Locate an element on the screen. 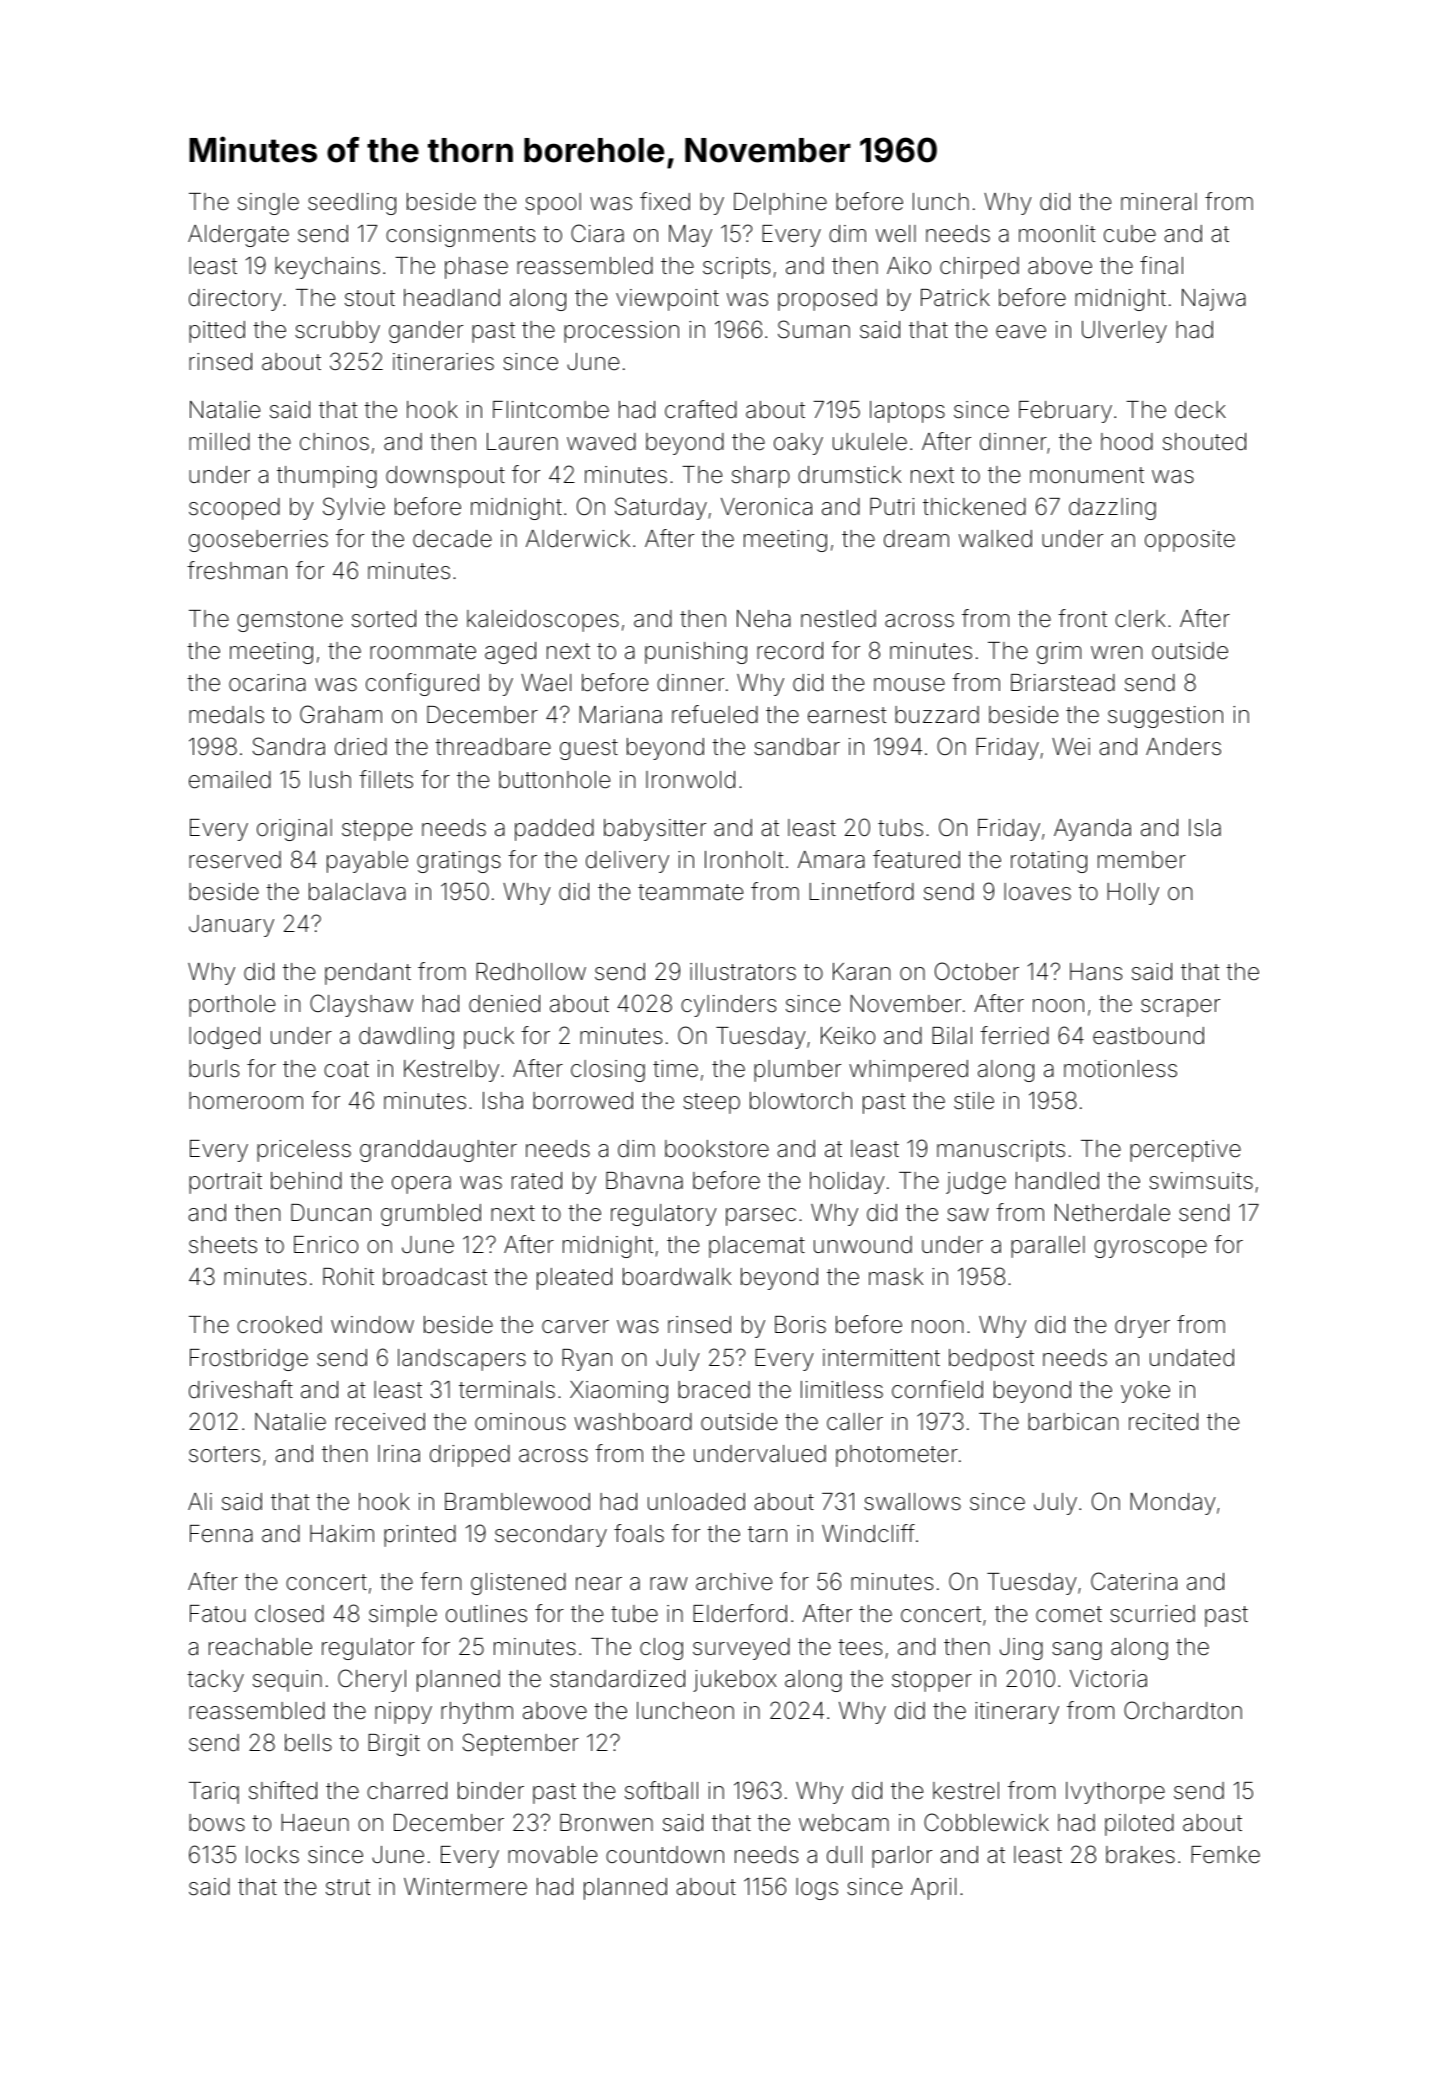 The width and height of the screenshot is (1450, 2100). ocarina is located at coordinates (267, 683).
